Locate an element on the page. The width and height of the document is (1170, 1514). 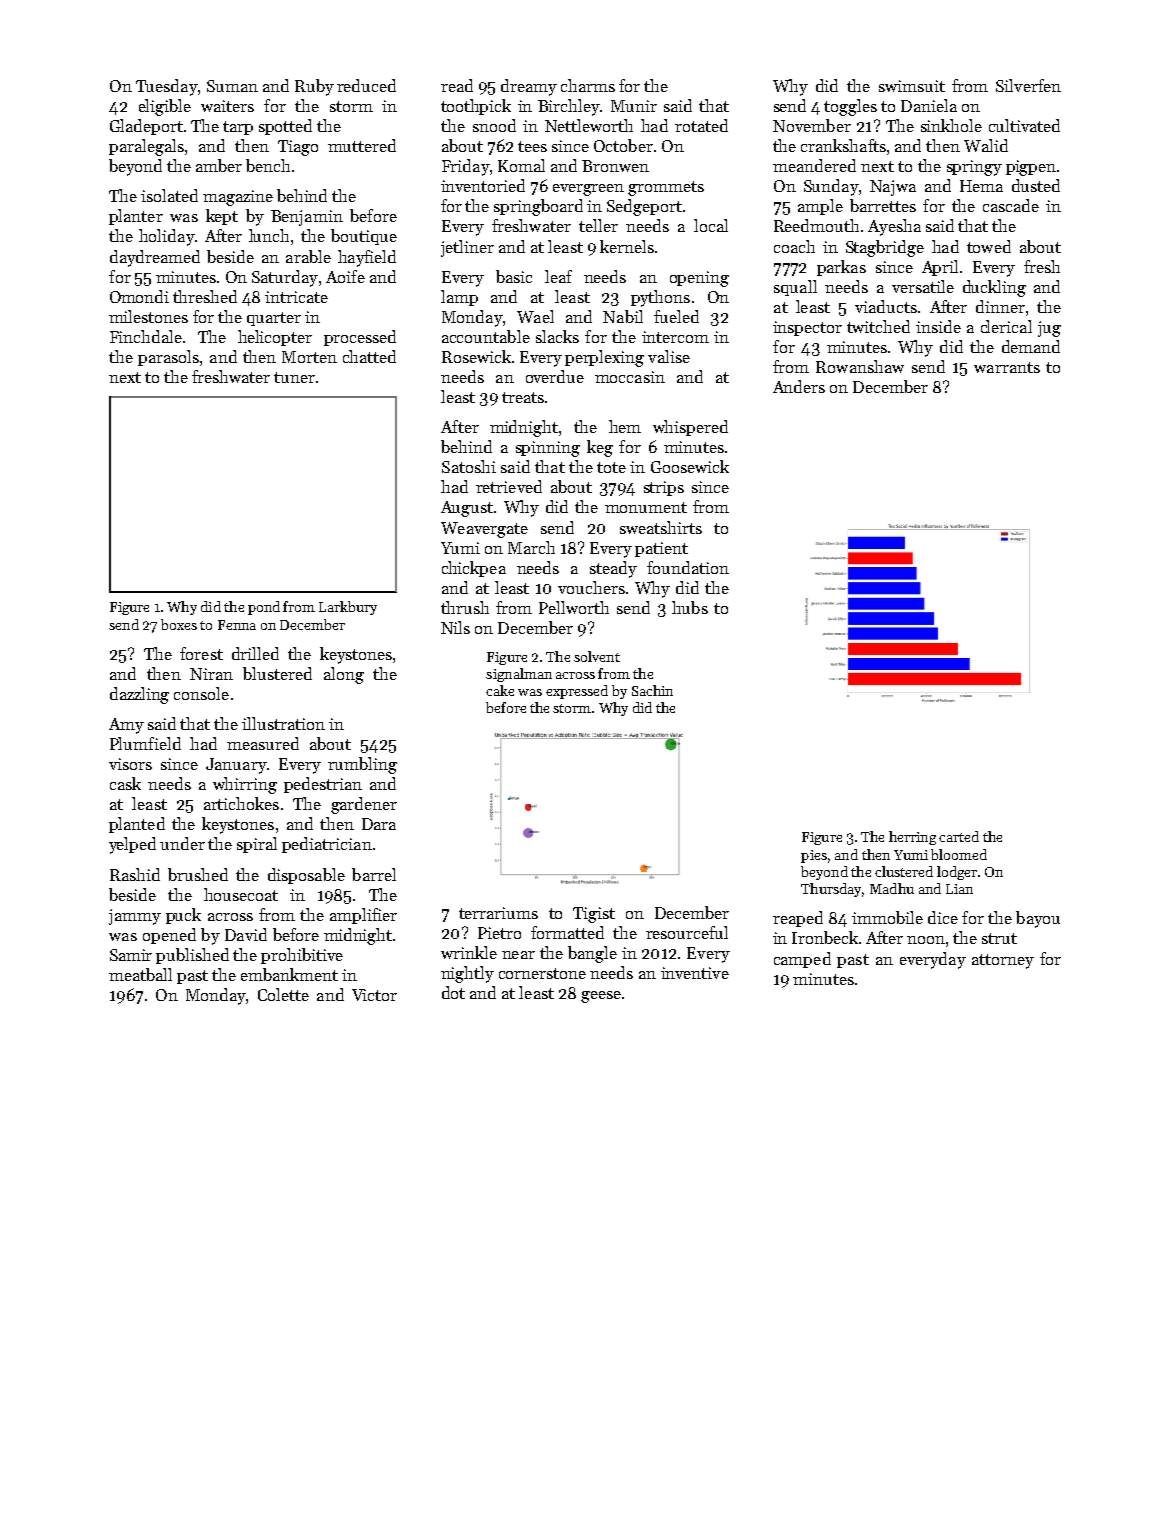
grommets is located at coordinates (666, 188).
